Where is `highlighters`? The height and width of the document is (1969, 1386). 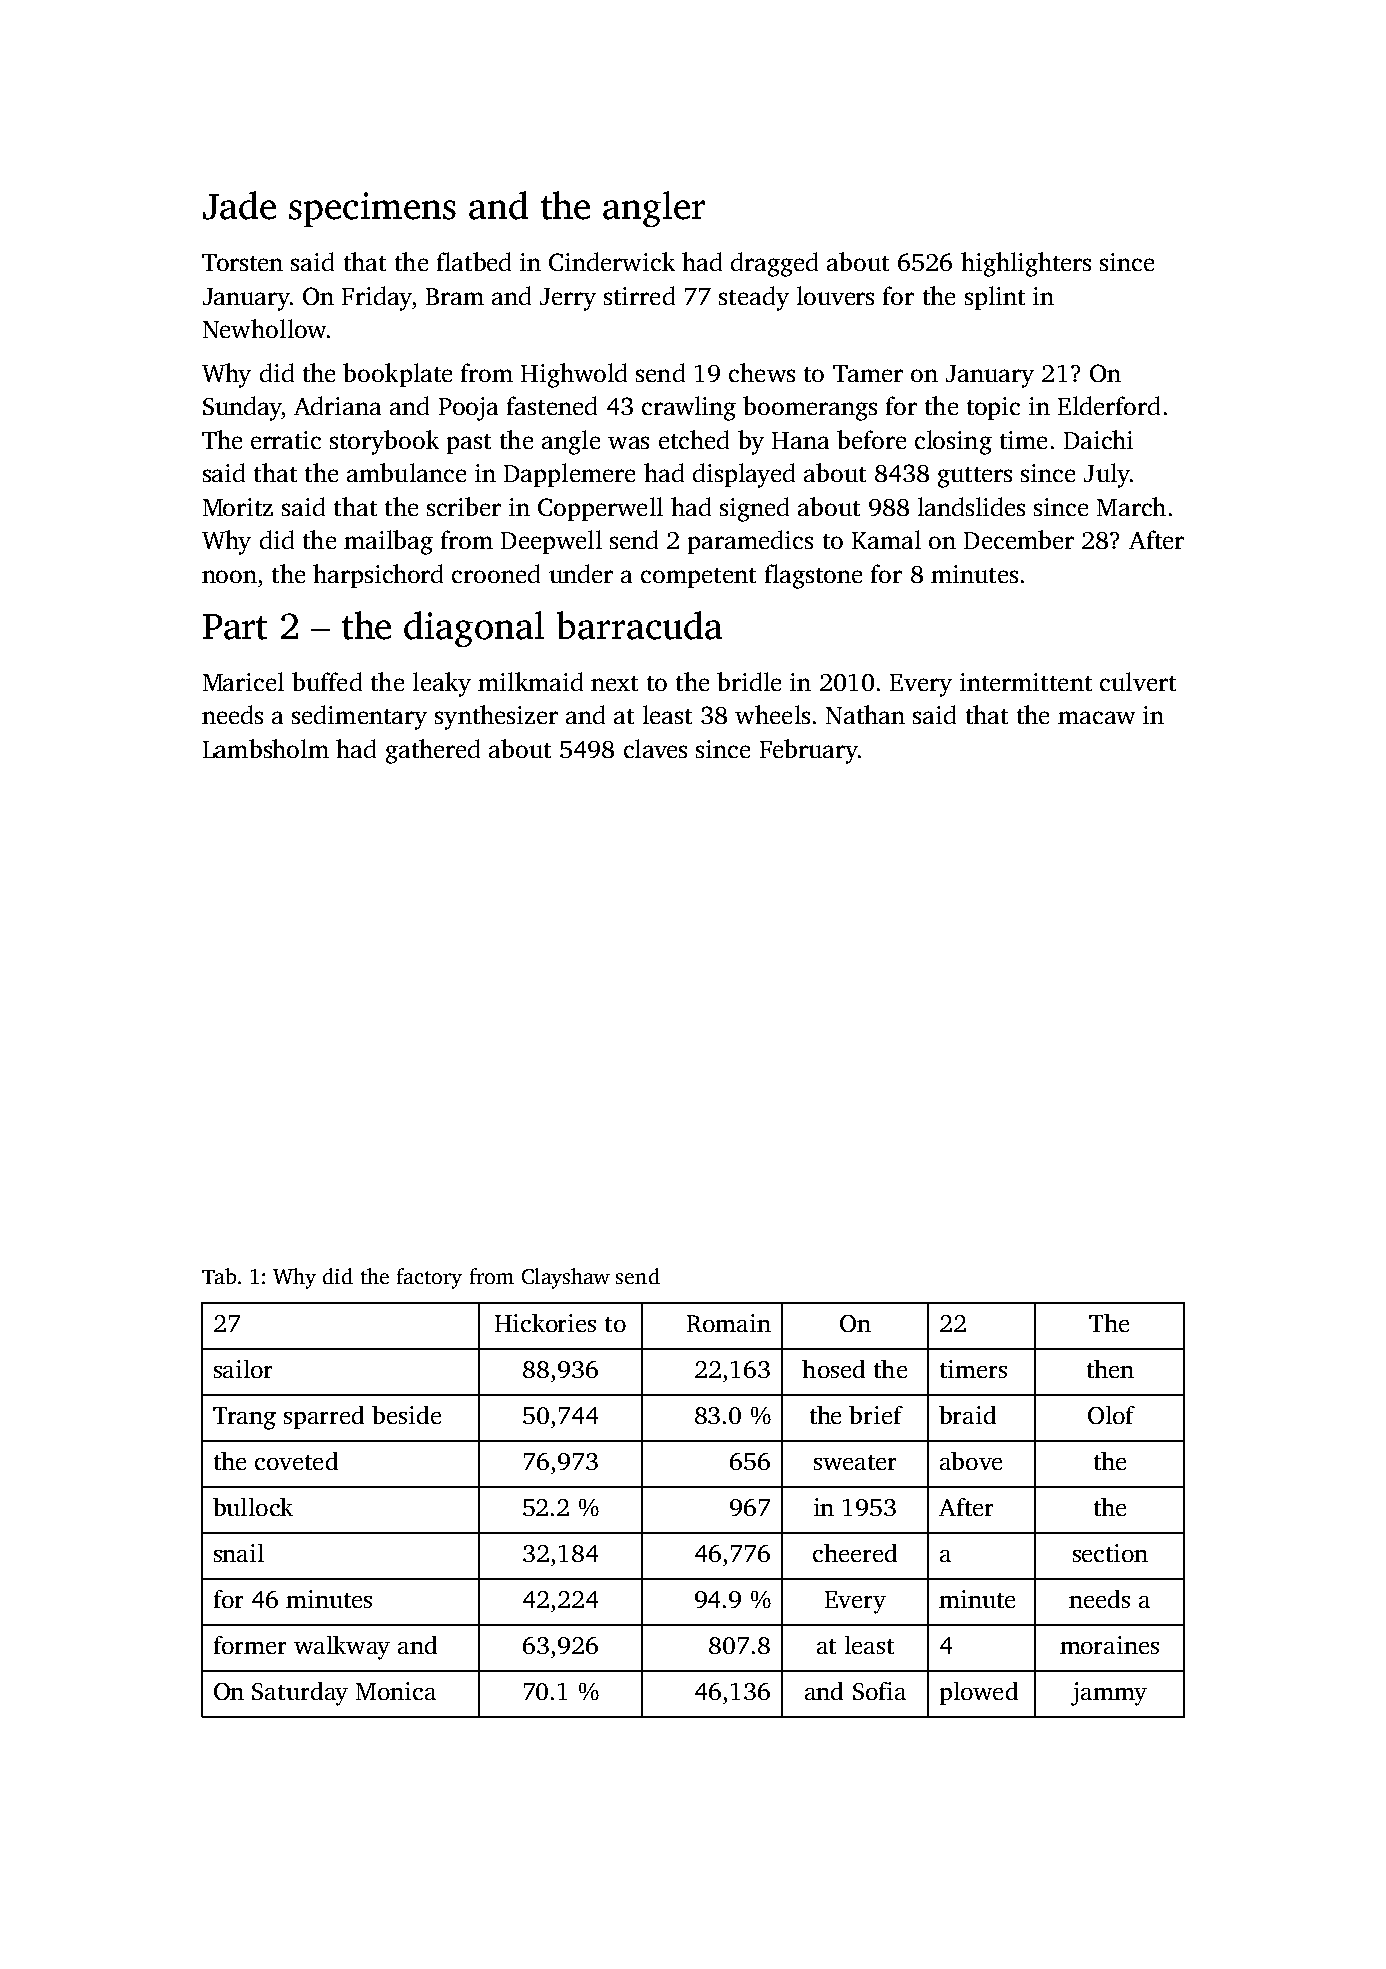 highlighters is located at coordinates (1026, 264).
